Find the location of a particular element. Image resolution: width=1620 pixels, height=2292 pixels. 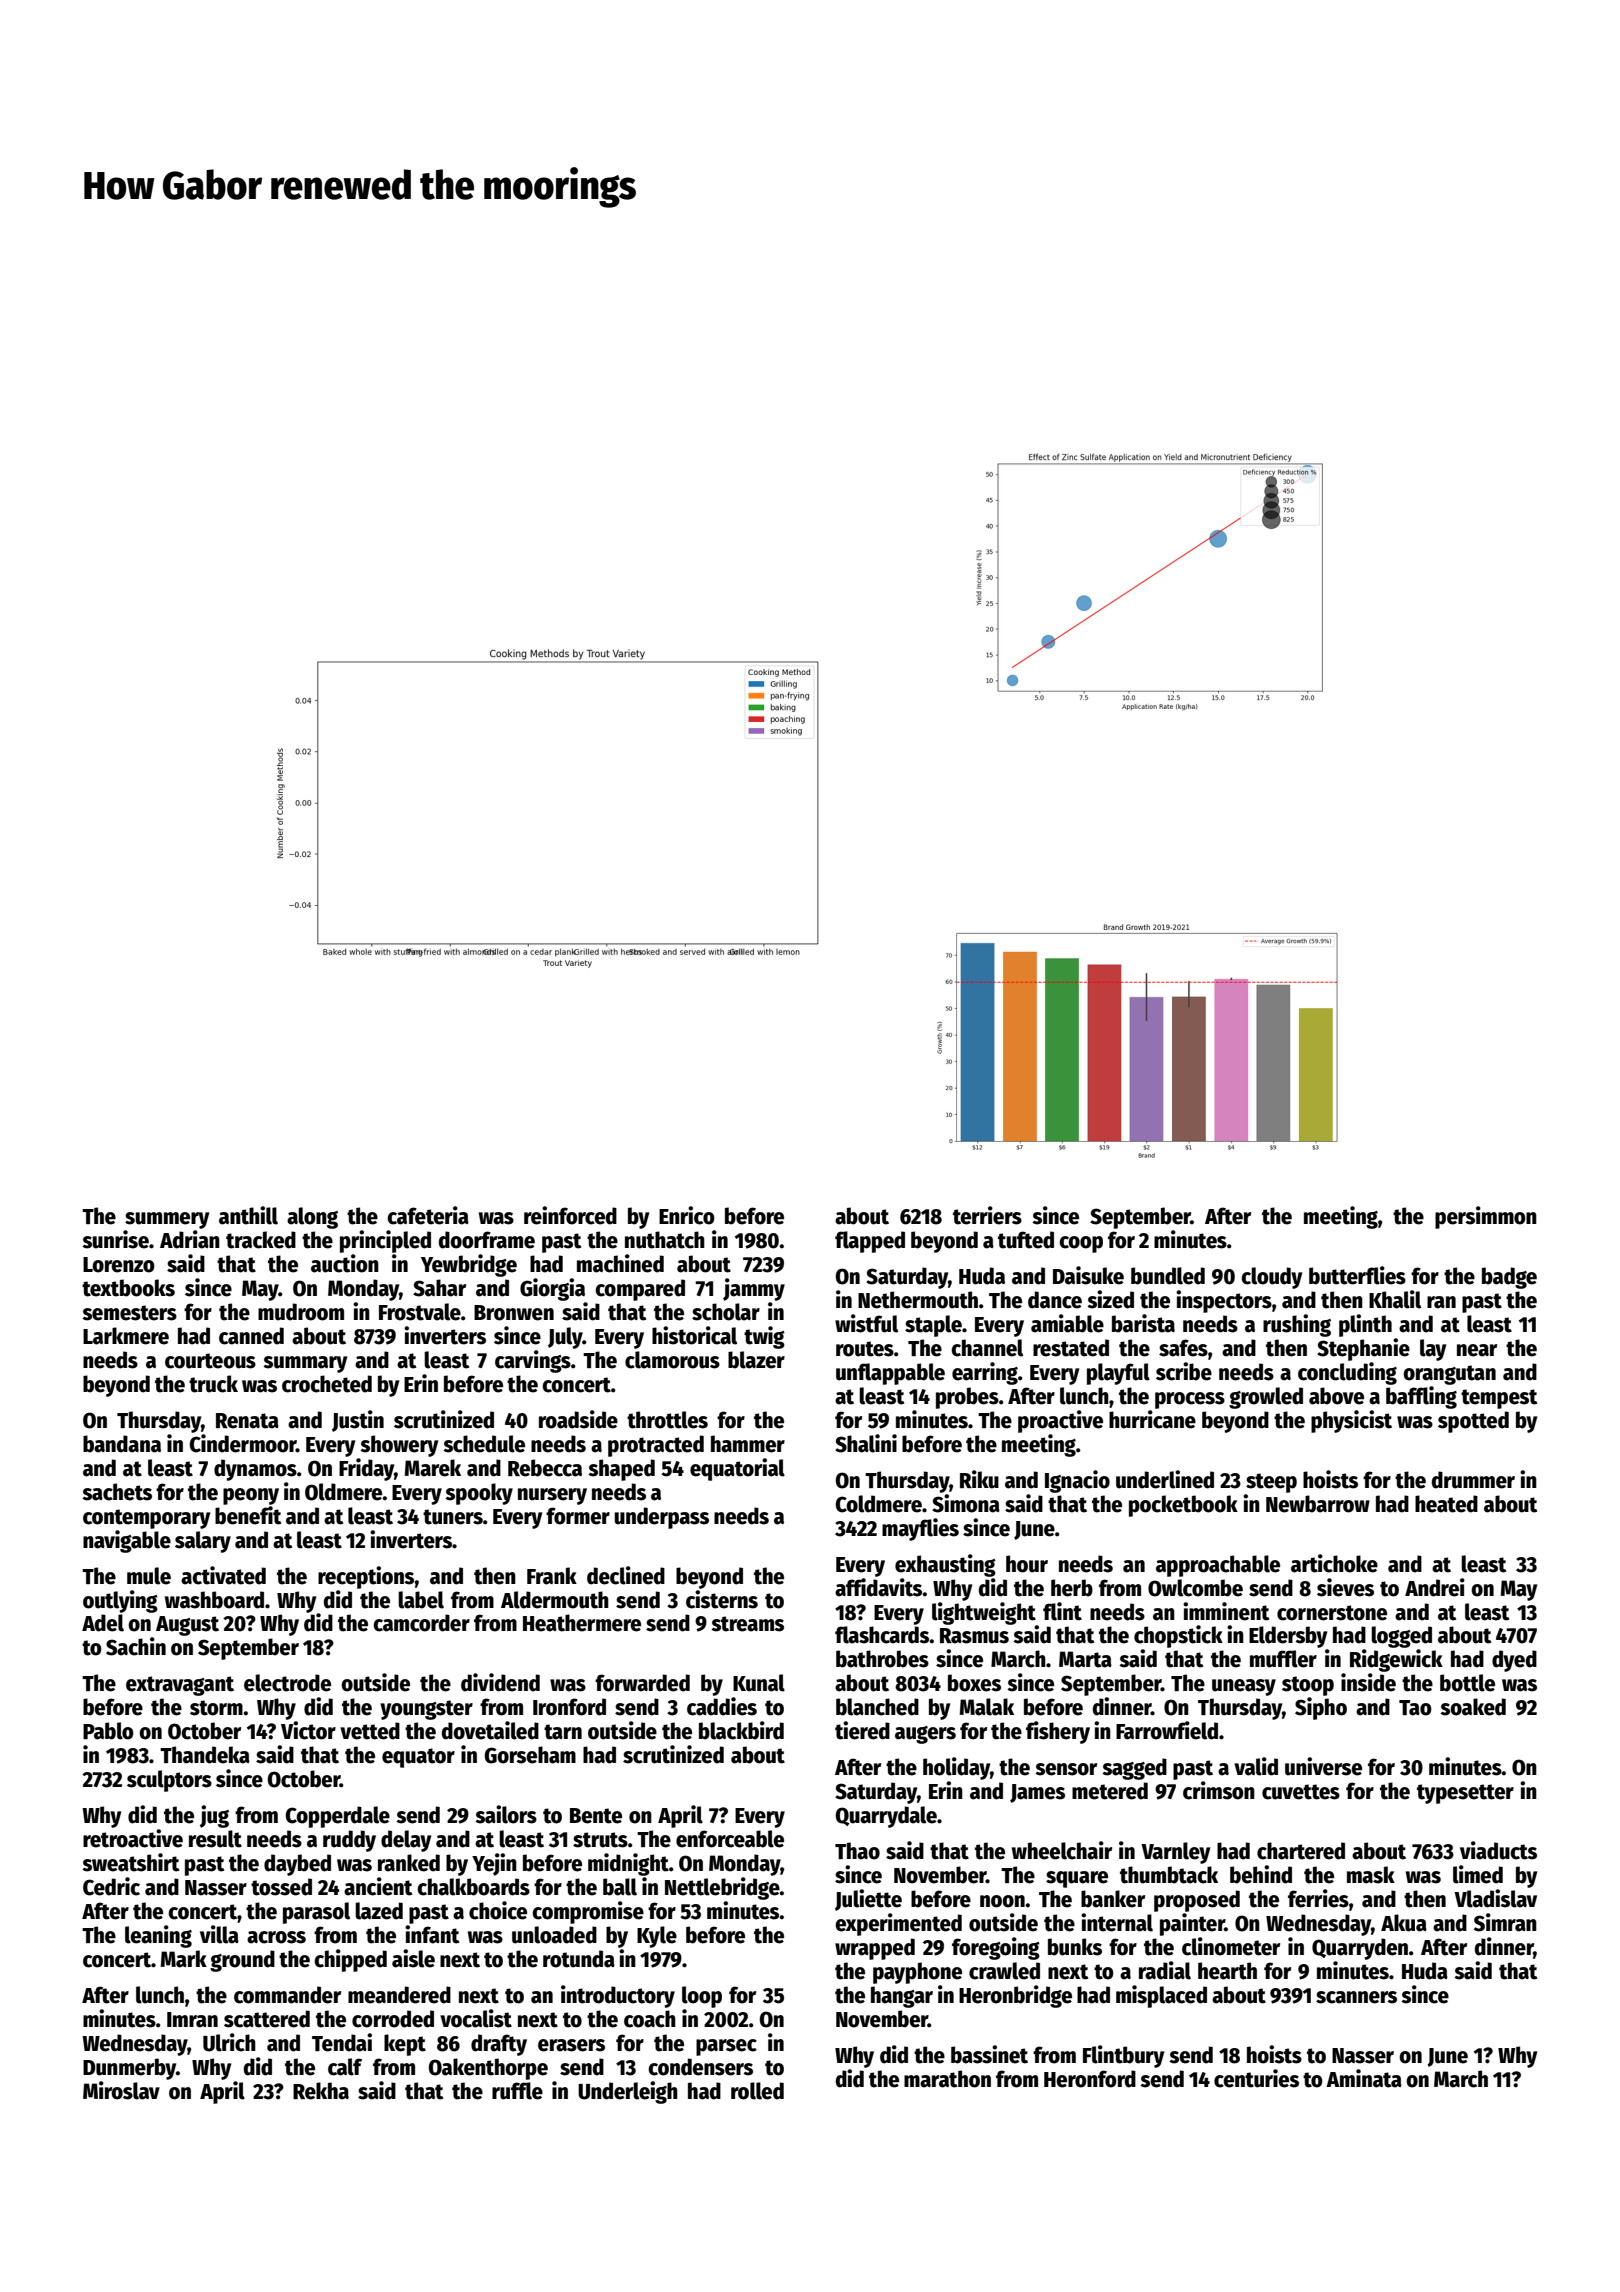

chipped is located at coordinates (350, 1960).
